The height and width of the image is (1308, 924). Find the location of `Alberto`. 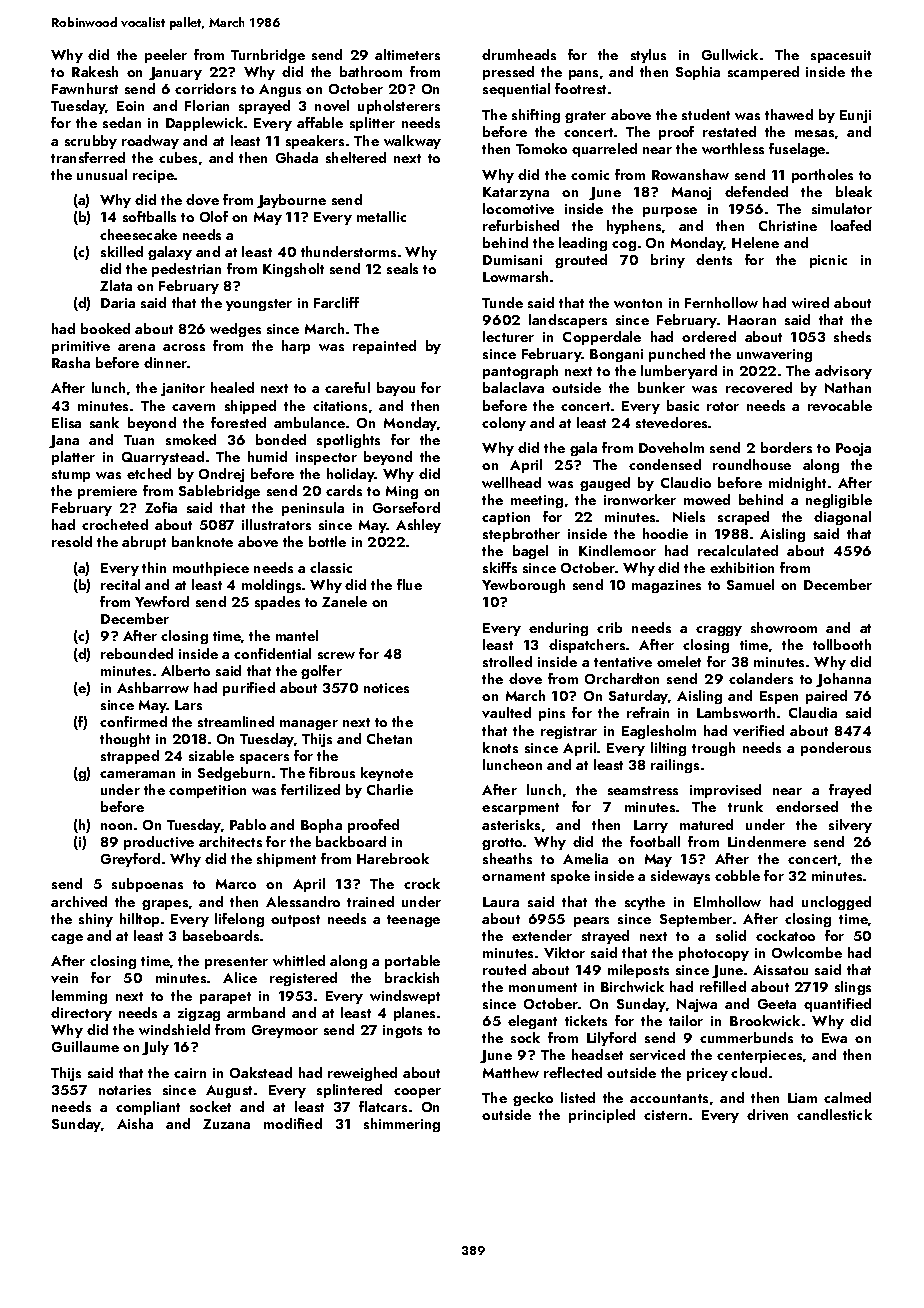

Alberto is located at coordinates (185, 670).
